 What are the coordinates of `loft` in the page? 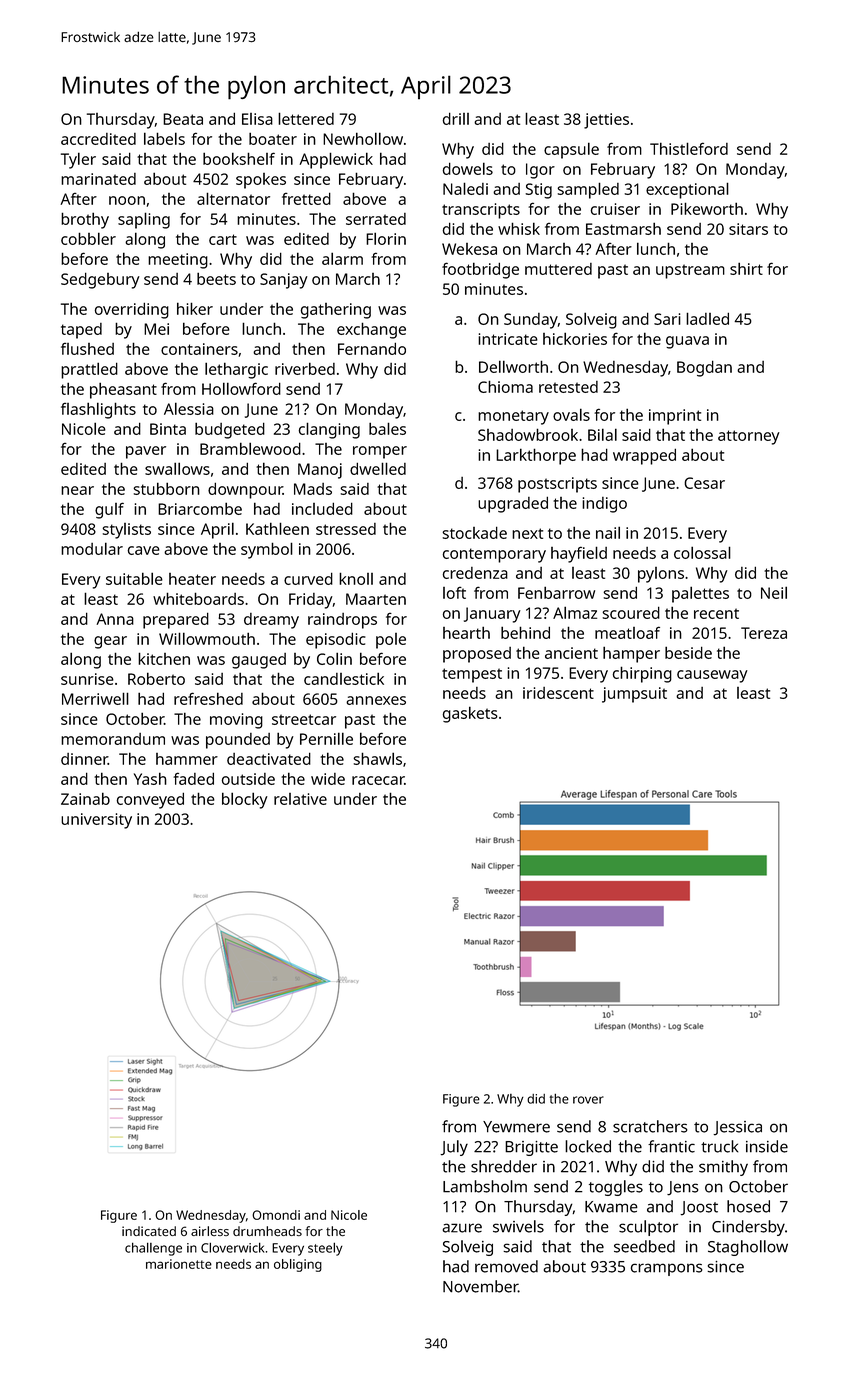 It's located at (454, 593).
